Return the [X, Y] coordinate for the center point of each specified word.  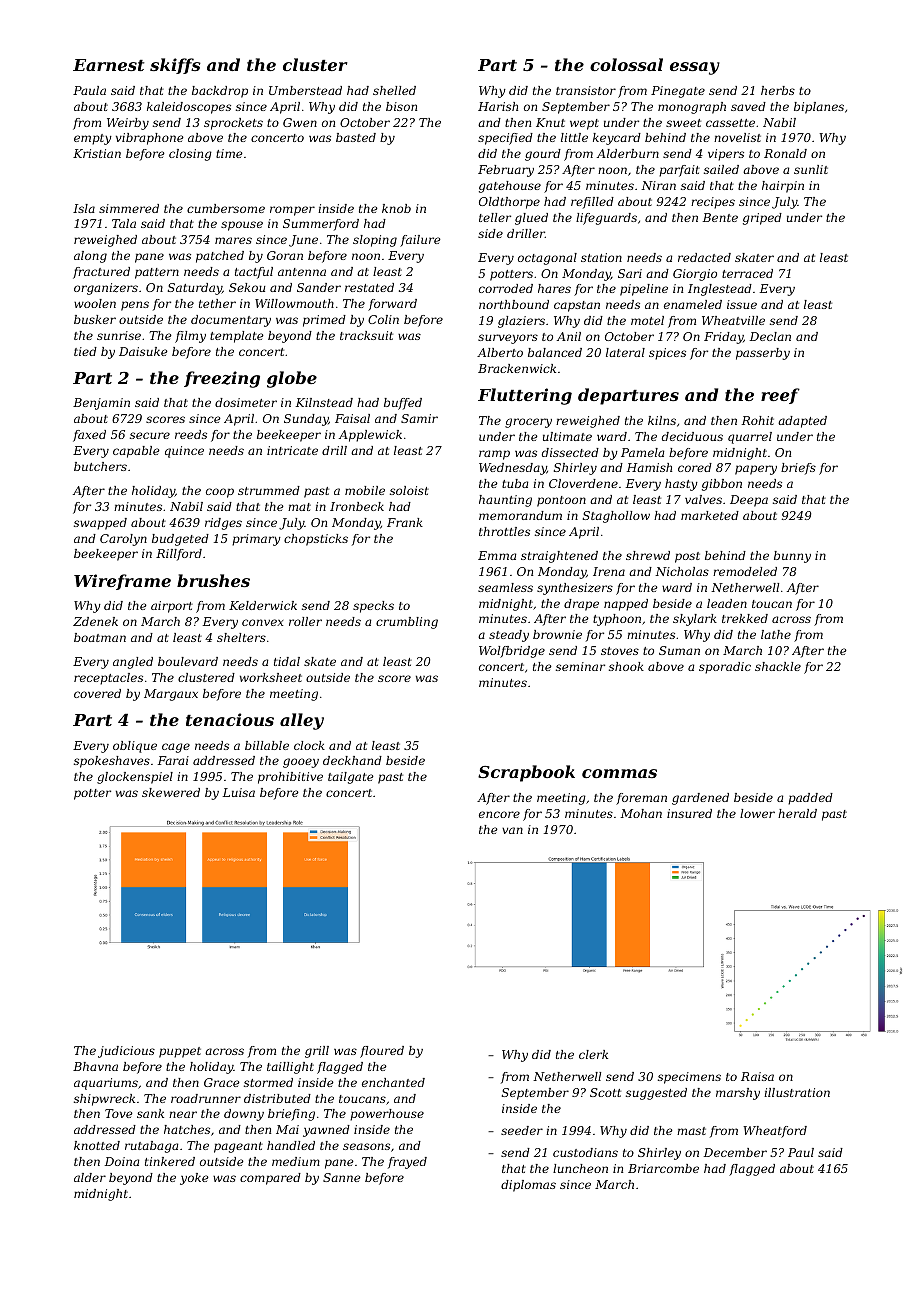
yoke [194, 1179]
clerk [593, 1054]
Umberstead [305, 90]
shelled [394, 90]
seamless [505, 587]
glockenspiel [135, 778]
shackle [778, 666]
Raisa [757, 1076]
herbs [778, 90]
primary [256, 540]
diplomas [528, 1186]
